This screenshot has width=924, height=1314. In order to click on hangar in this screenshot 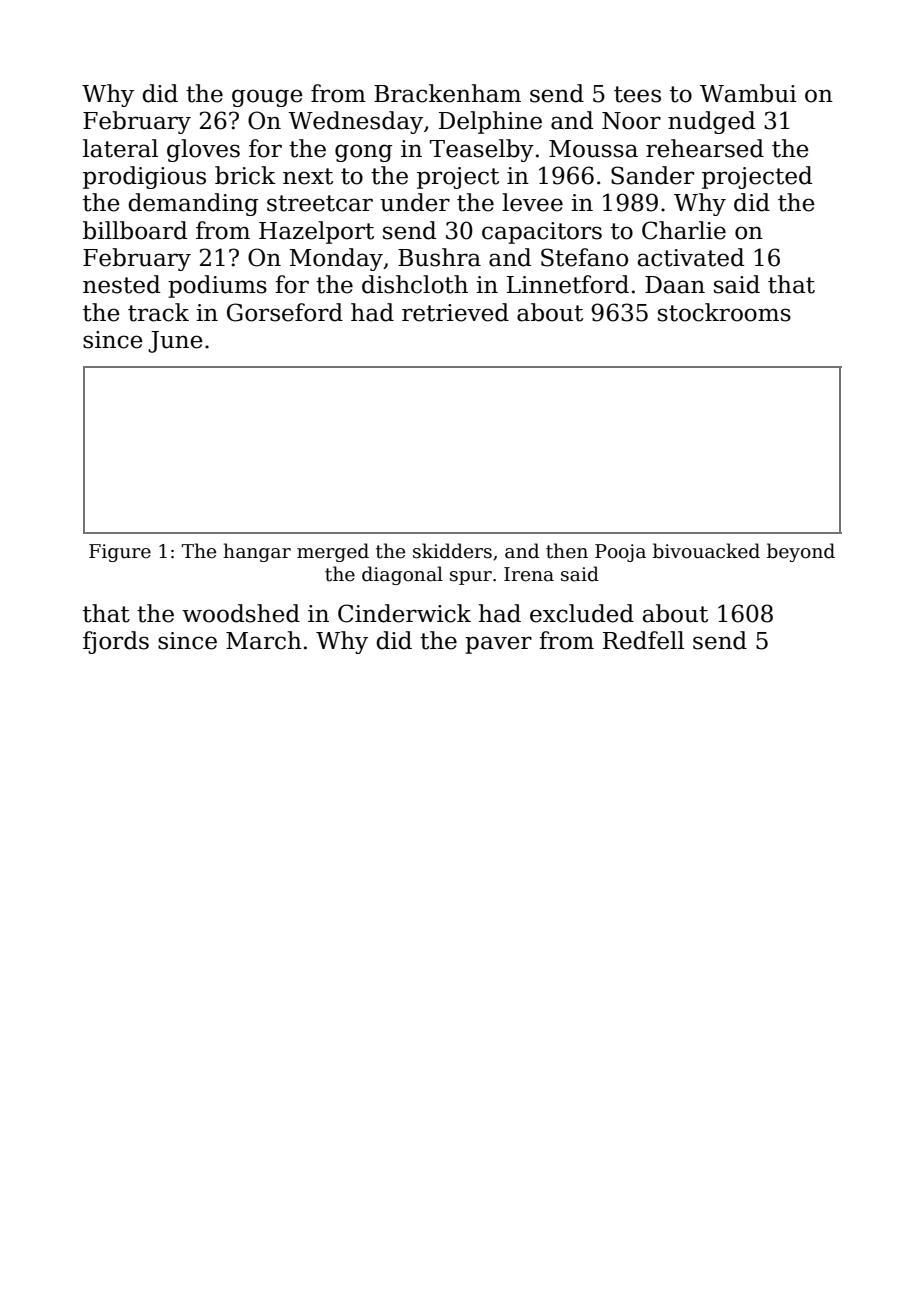, I will do `click(257, 552)`.
